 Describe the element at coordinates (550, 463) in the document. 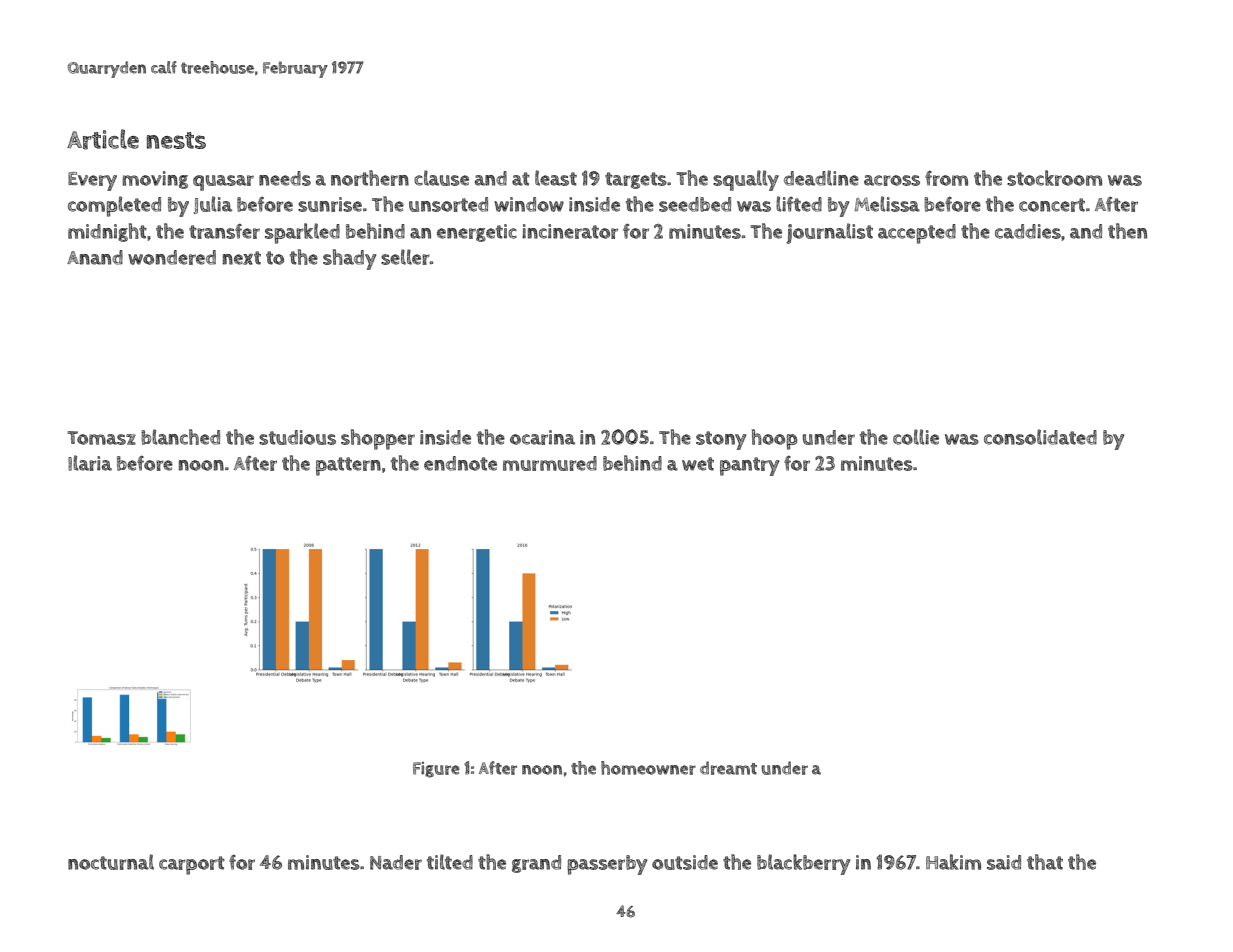

I see `murmured` at that location.
